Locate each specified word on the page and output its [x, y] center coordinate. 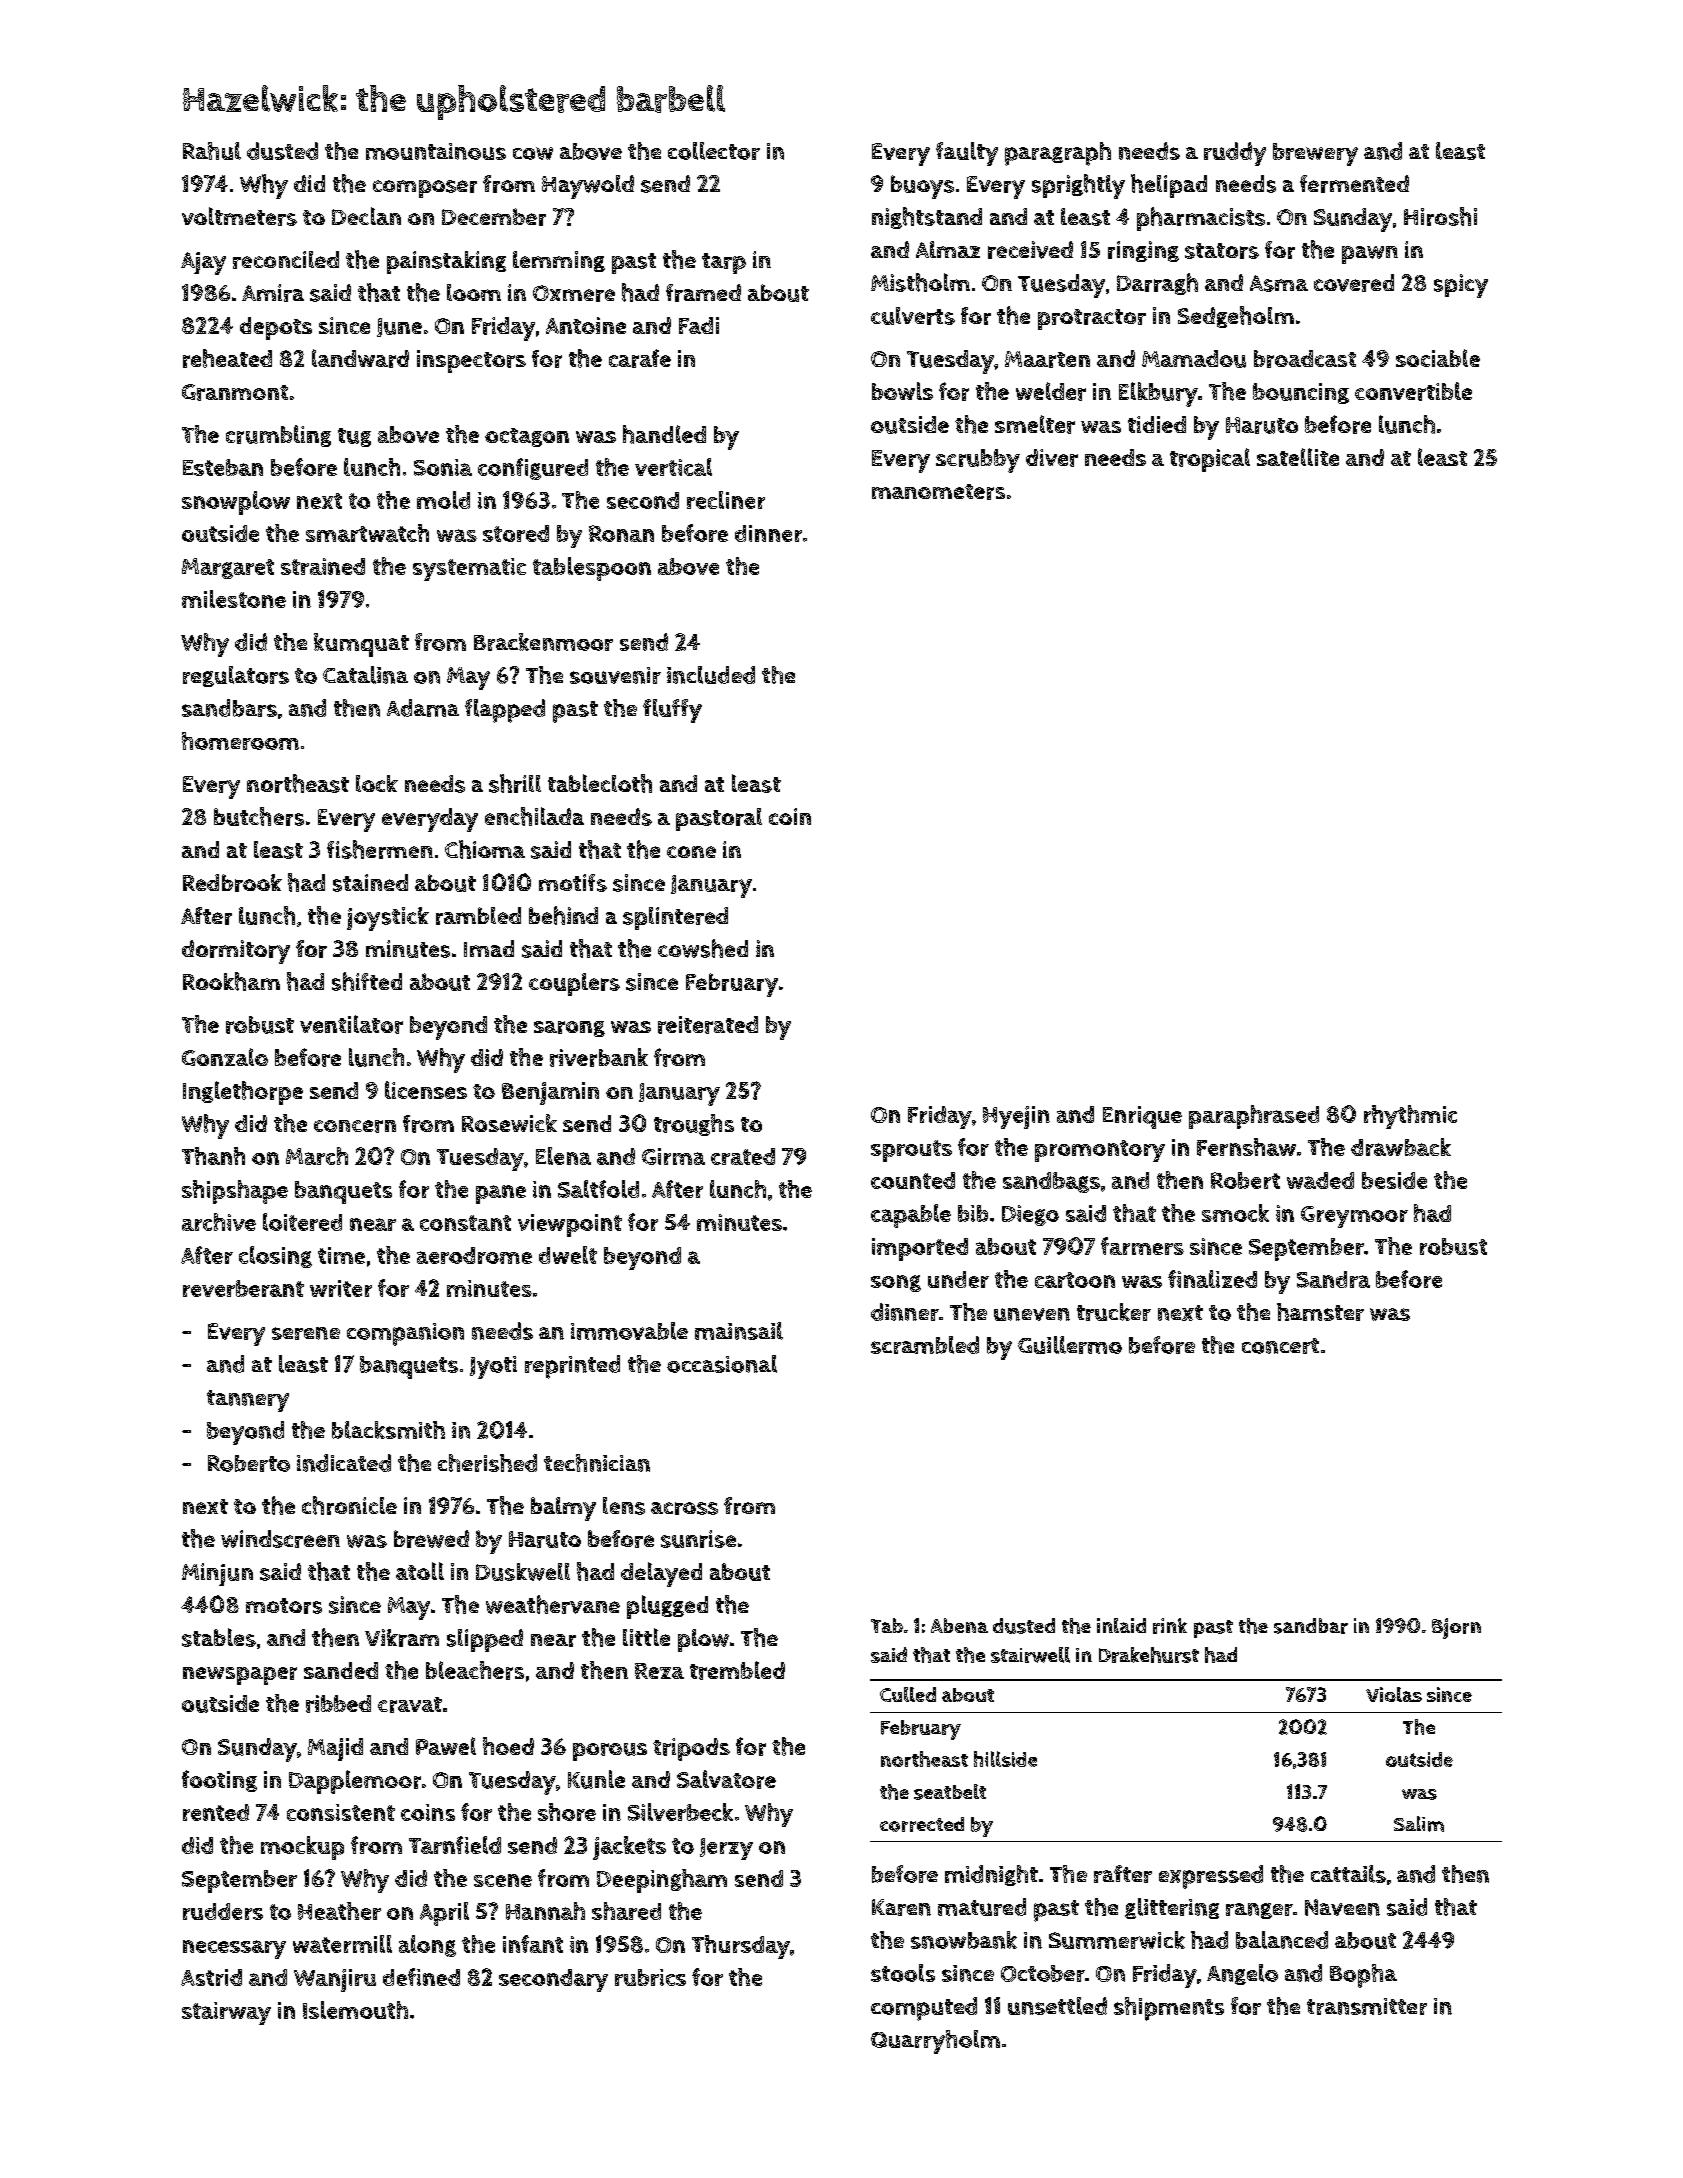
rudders [223, 1911]
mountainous [436, 151]
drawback [1401, 1147]
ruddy [1235, 154]
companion [405, 1334]
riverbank [599, 1057]
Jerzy [726, 1849]
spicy [1461, 286]
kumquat [361, 645]
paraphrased [1254, 1117]
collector [714, 151]
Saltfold [598, 1189]
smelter [1035, 424]
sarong [569, 1029]
